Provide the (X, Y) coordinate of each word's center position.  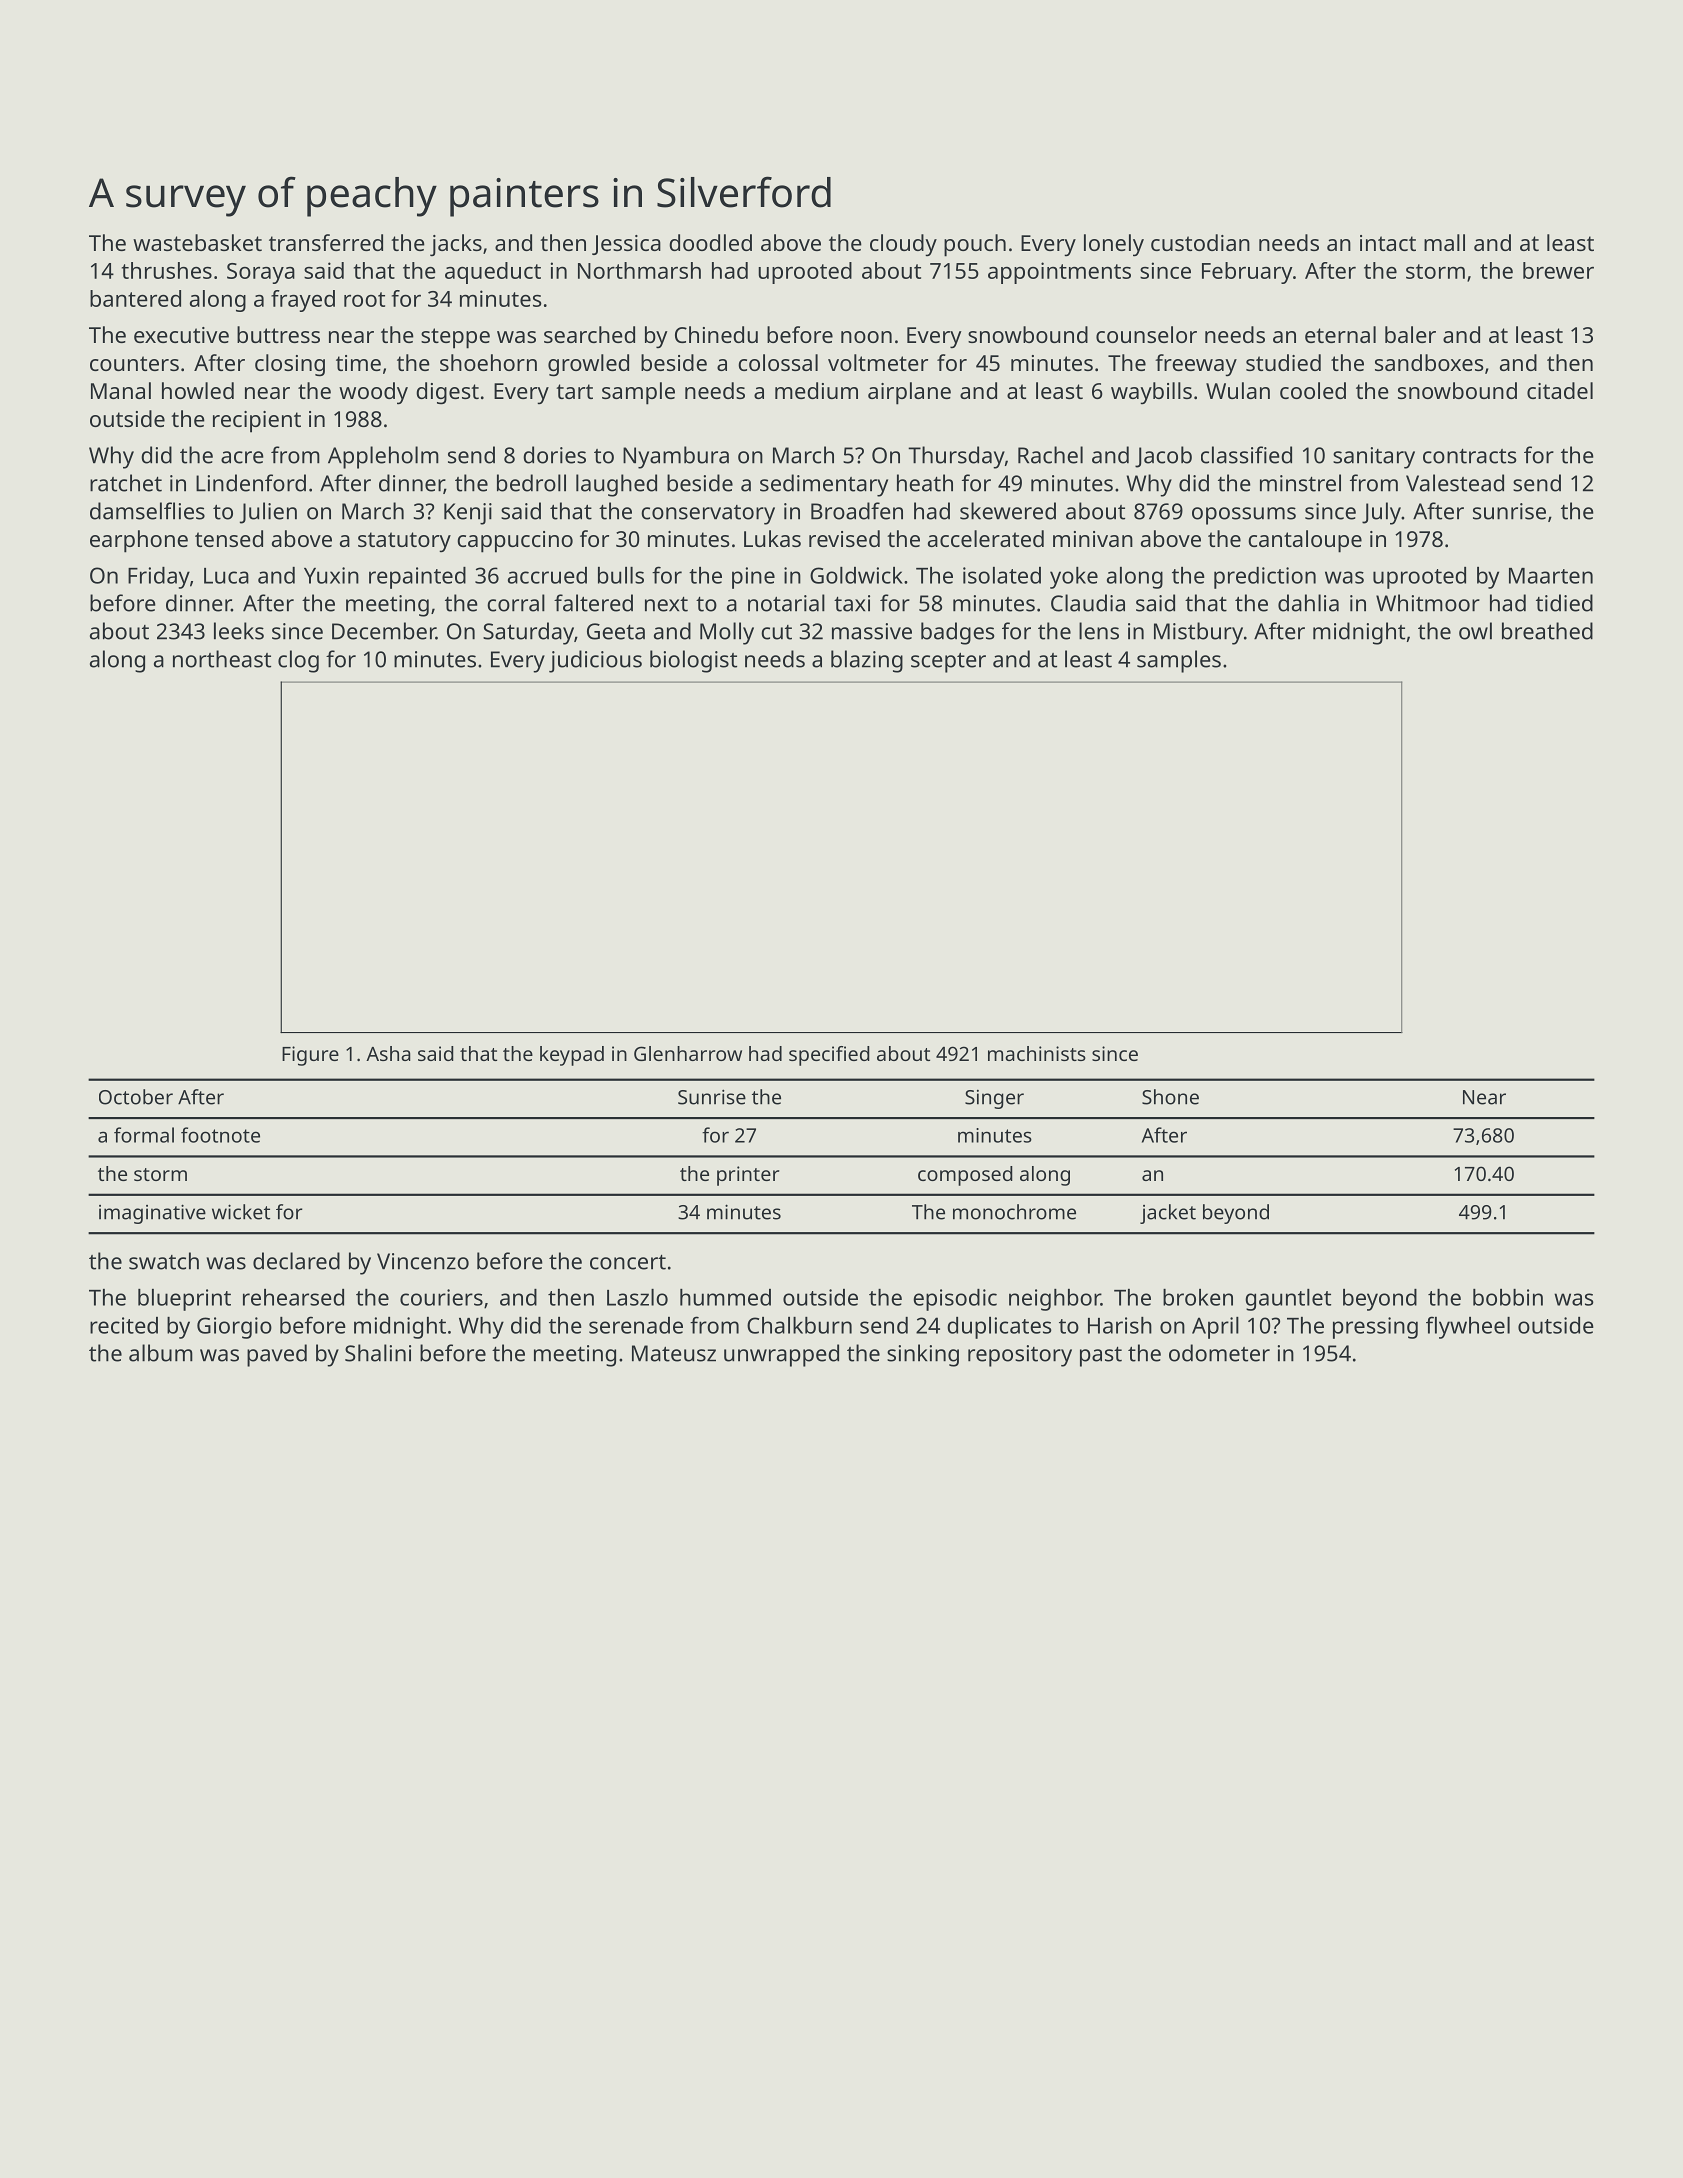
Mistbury (1198, 633)
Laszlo (637, 1297)
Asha (388, 1053)
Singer (994, 1099)
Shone (1170, 1097)
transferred (326, 242)
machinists (1037, 1053)
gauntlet (1288, 1300)
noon (866, 337)
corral (516, 603)
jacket (1168, 1214)
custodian (1200, 242)
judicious (595, 661)
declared (296, 1261)
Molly (727, 633)
